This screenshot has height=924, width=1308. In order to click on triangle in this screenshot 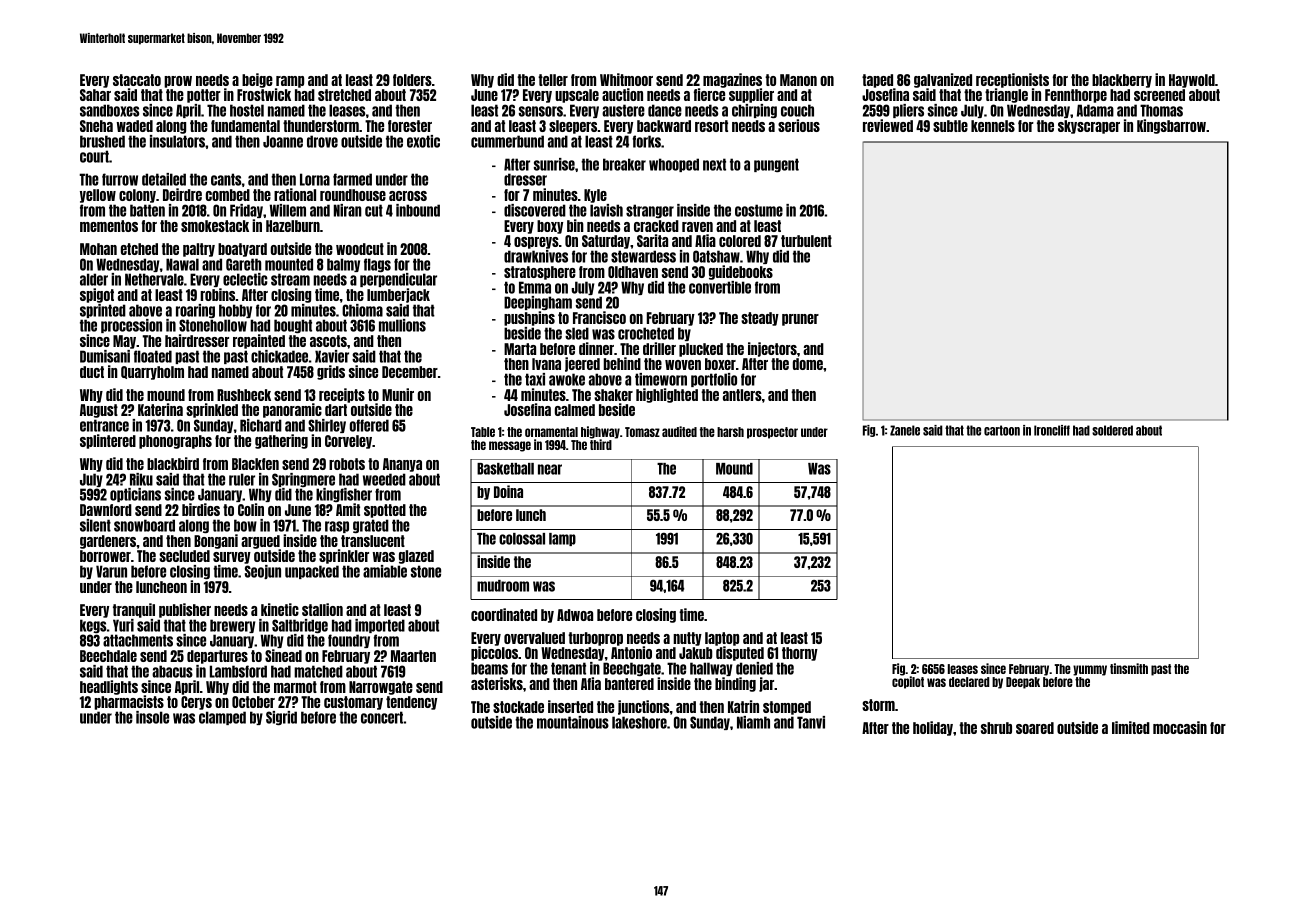, I will do `click(1006, 95)`.
